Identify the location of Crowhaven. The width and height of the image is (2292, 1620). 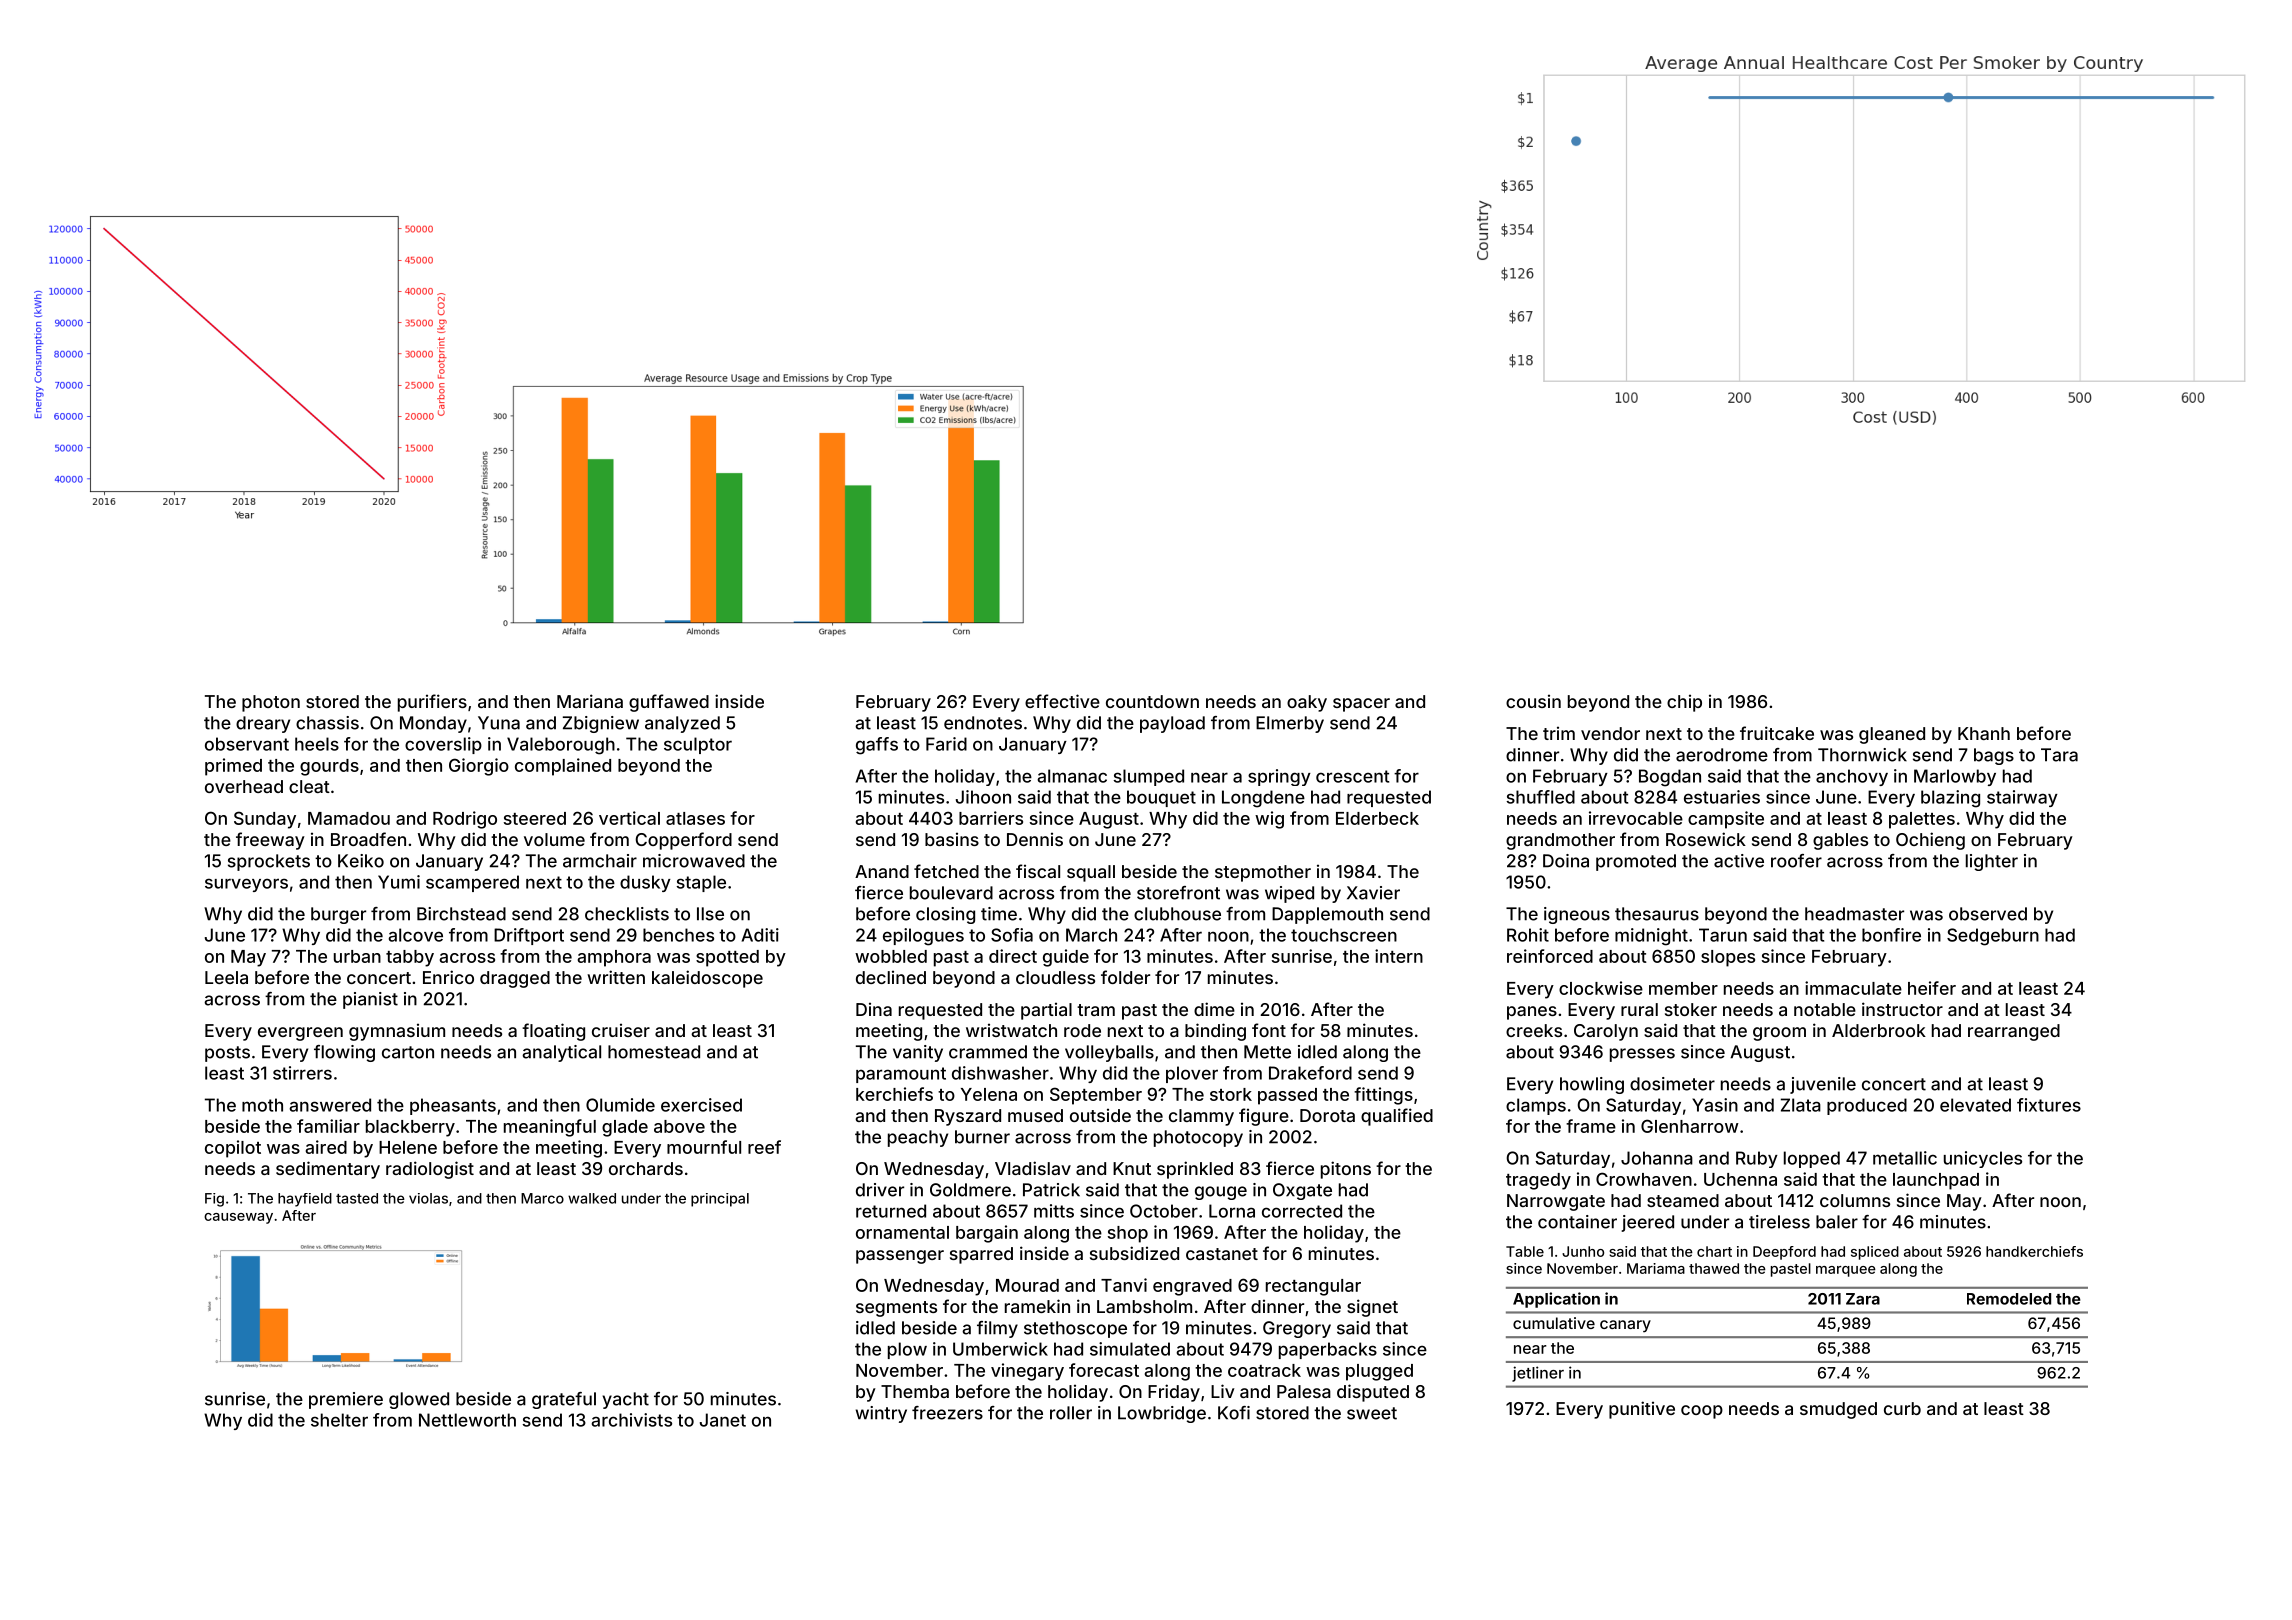
(1644, 1179).
